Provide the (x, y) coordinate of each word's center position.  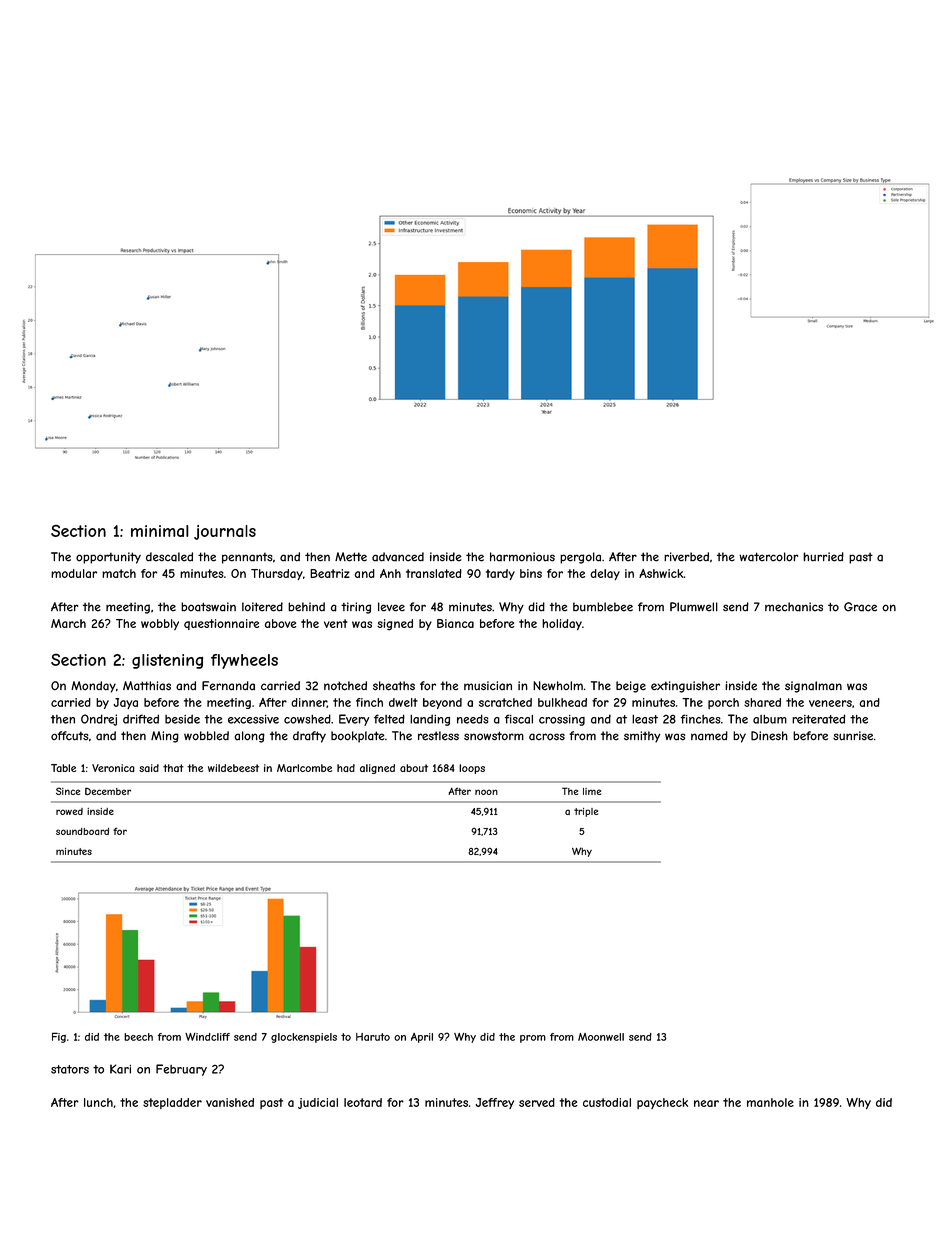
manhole (770, 1102)
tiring (356, 608)
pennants (247, 558)
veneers (830, 703)
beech (138, 1037)
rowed (69, 811)
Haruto (373, 1037)
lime (592, 791)
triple (586, 812)
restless (438, 736)
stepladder (172, 1103)
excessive (253, 719)
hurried (823, 557)
